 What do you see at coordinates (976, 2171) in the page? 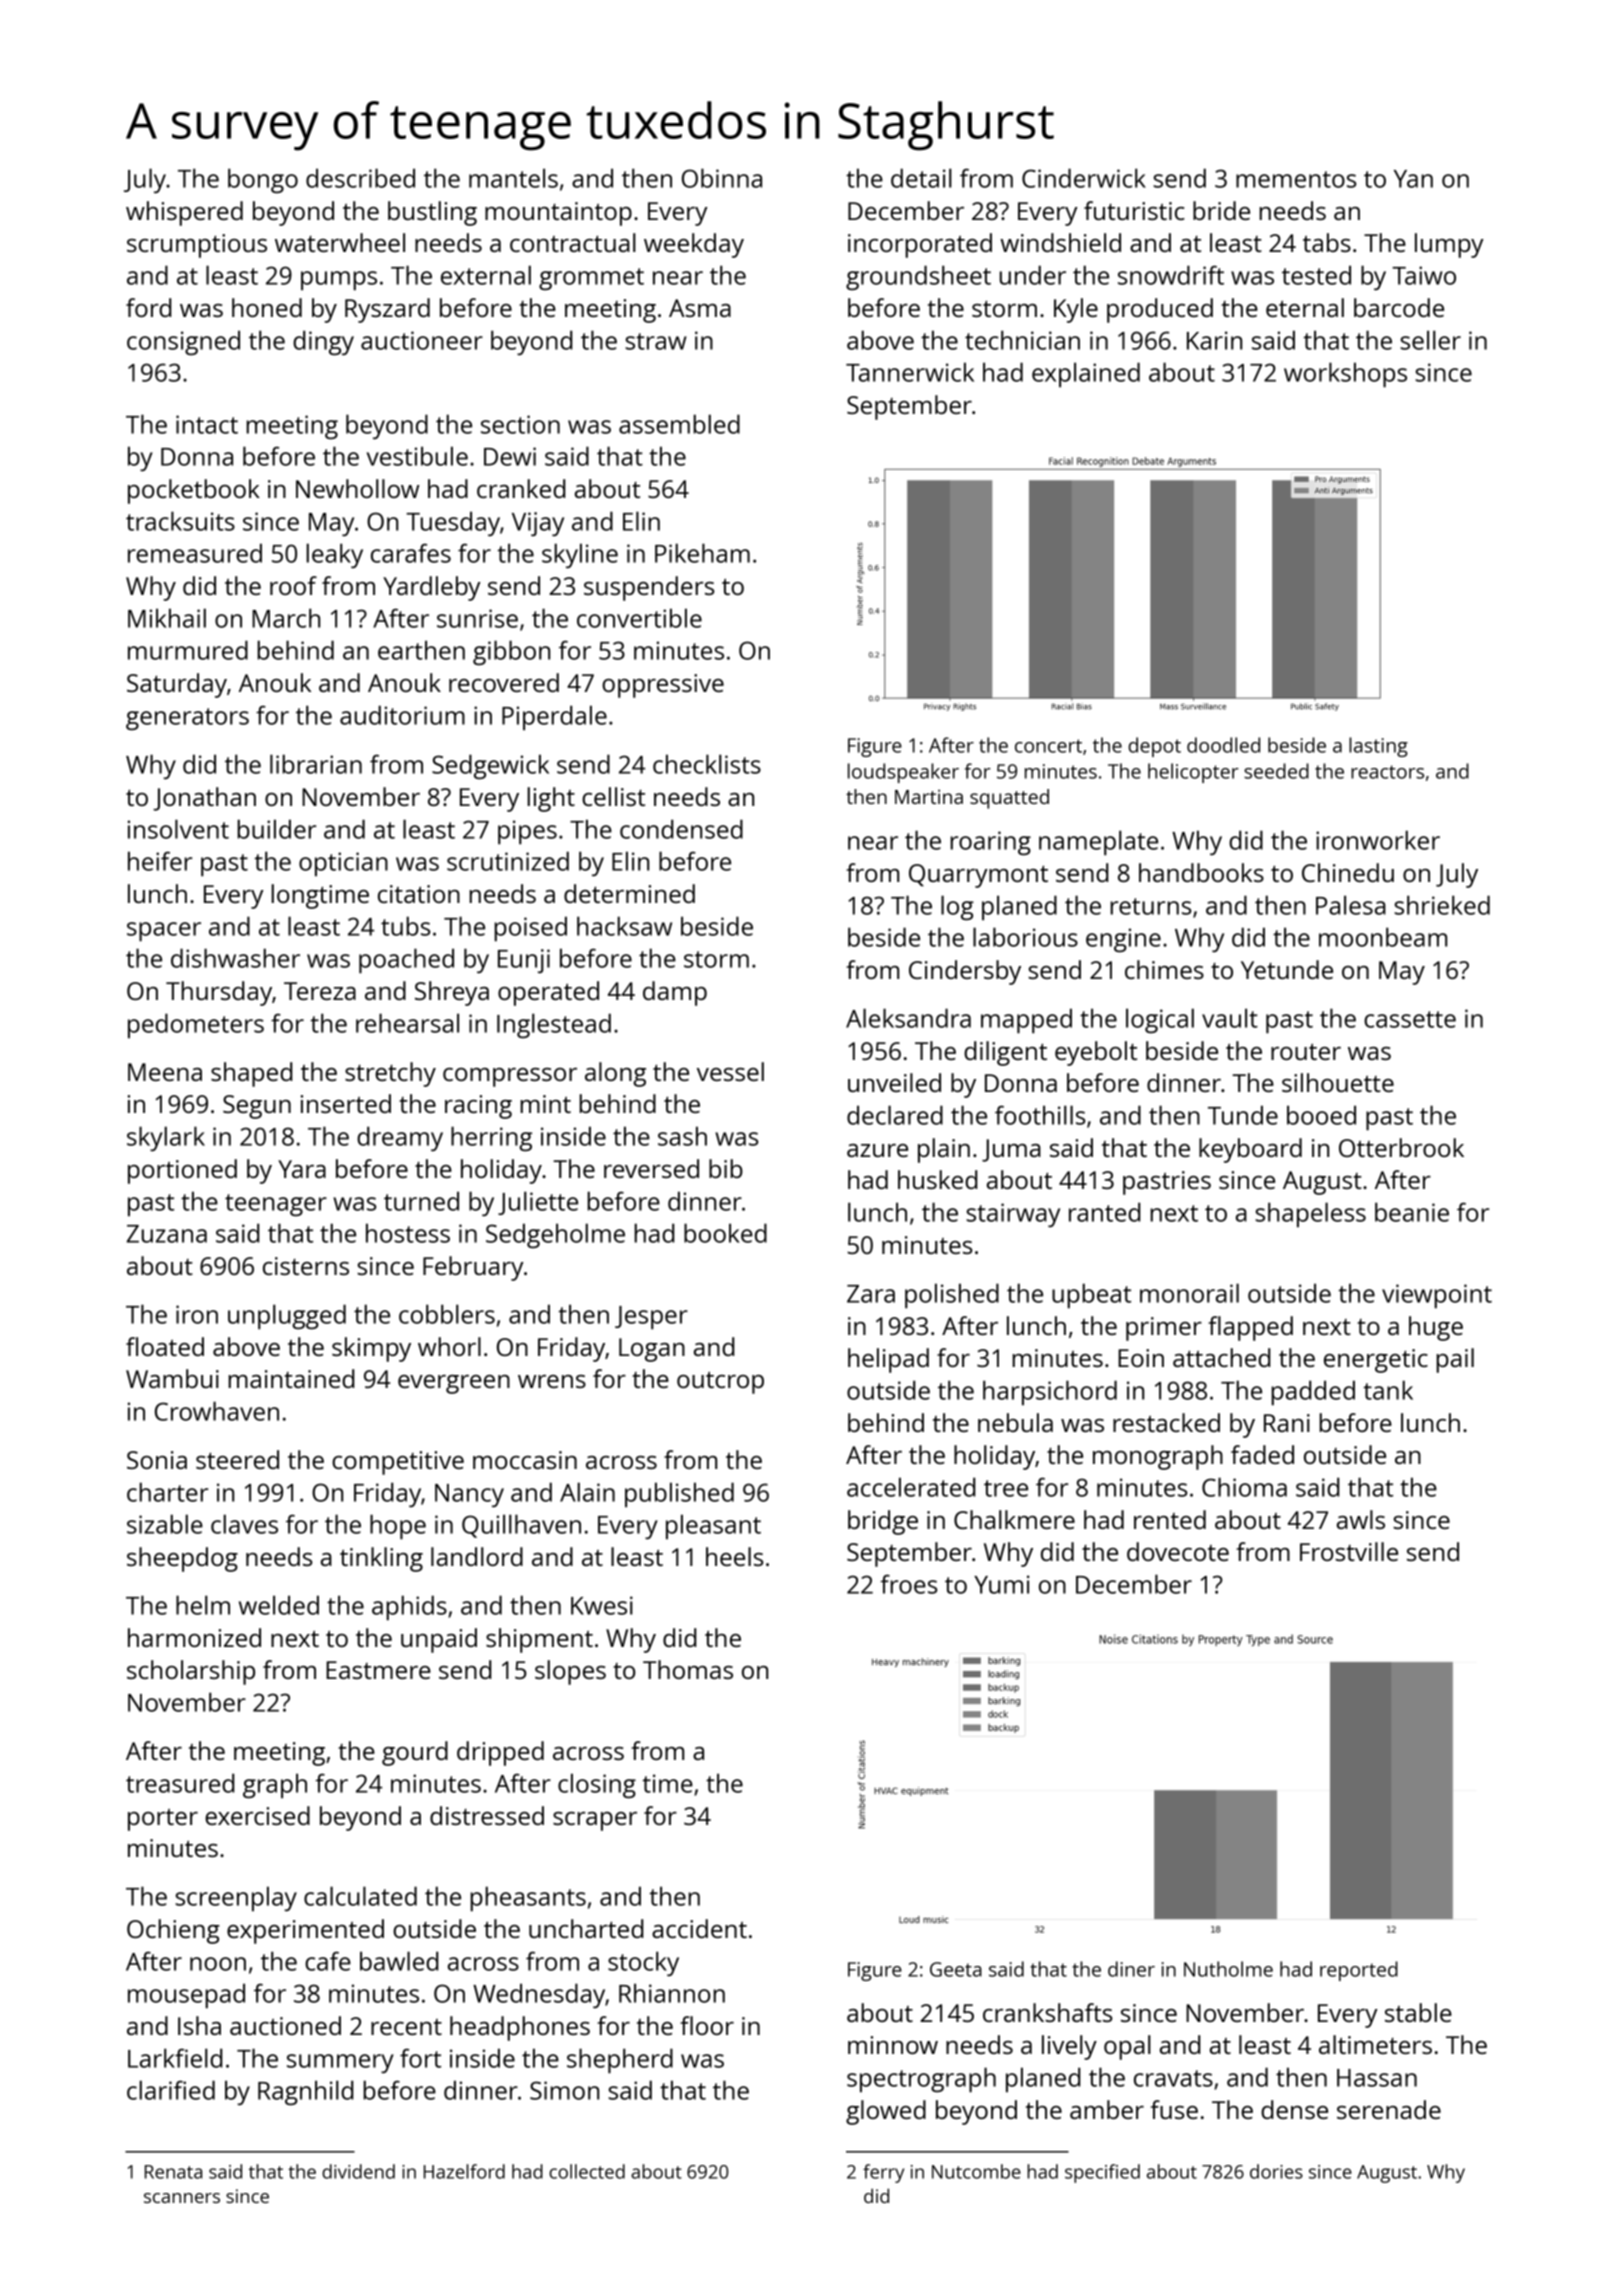
I see `Nutcombe` at bounding box center [976, 2171].
